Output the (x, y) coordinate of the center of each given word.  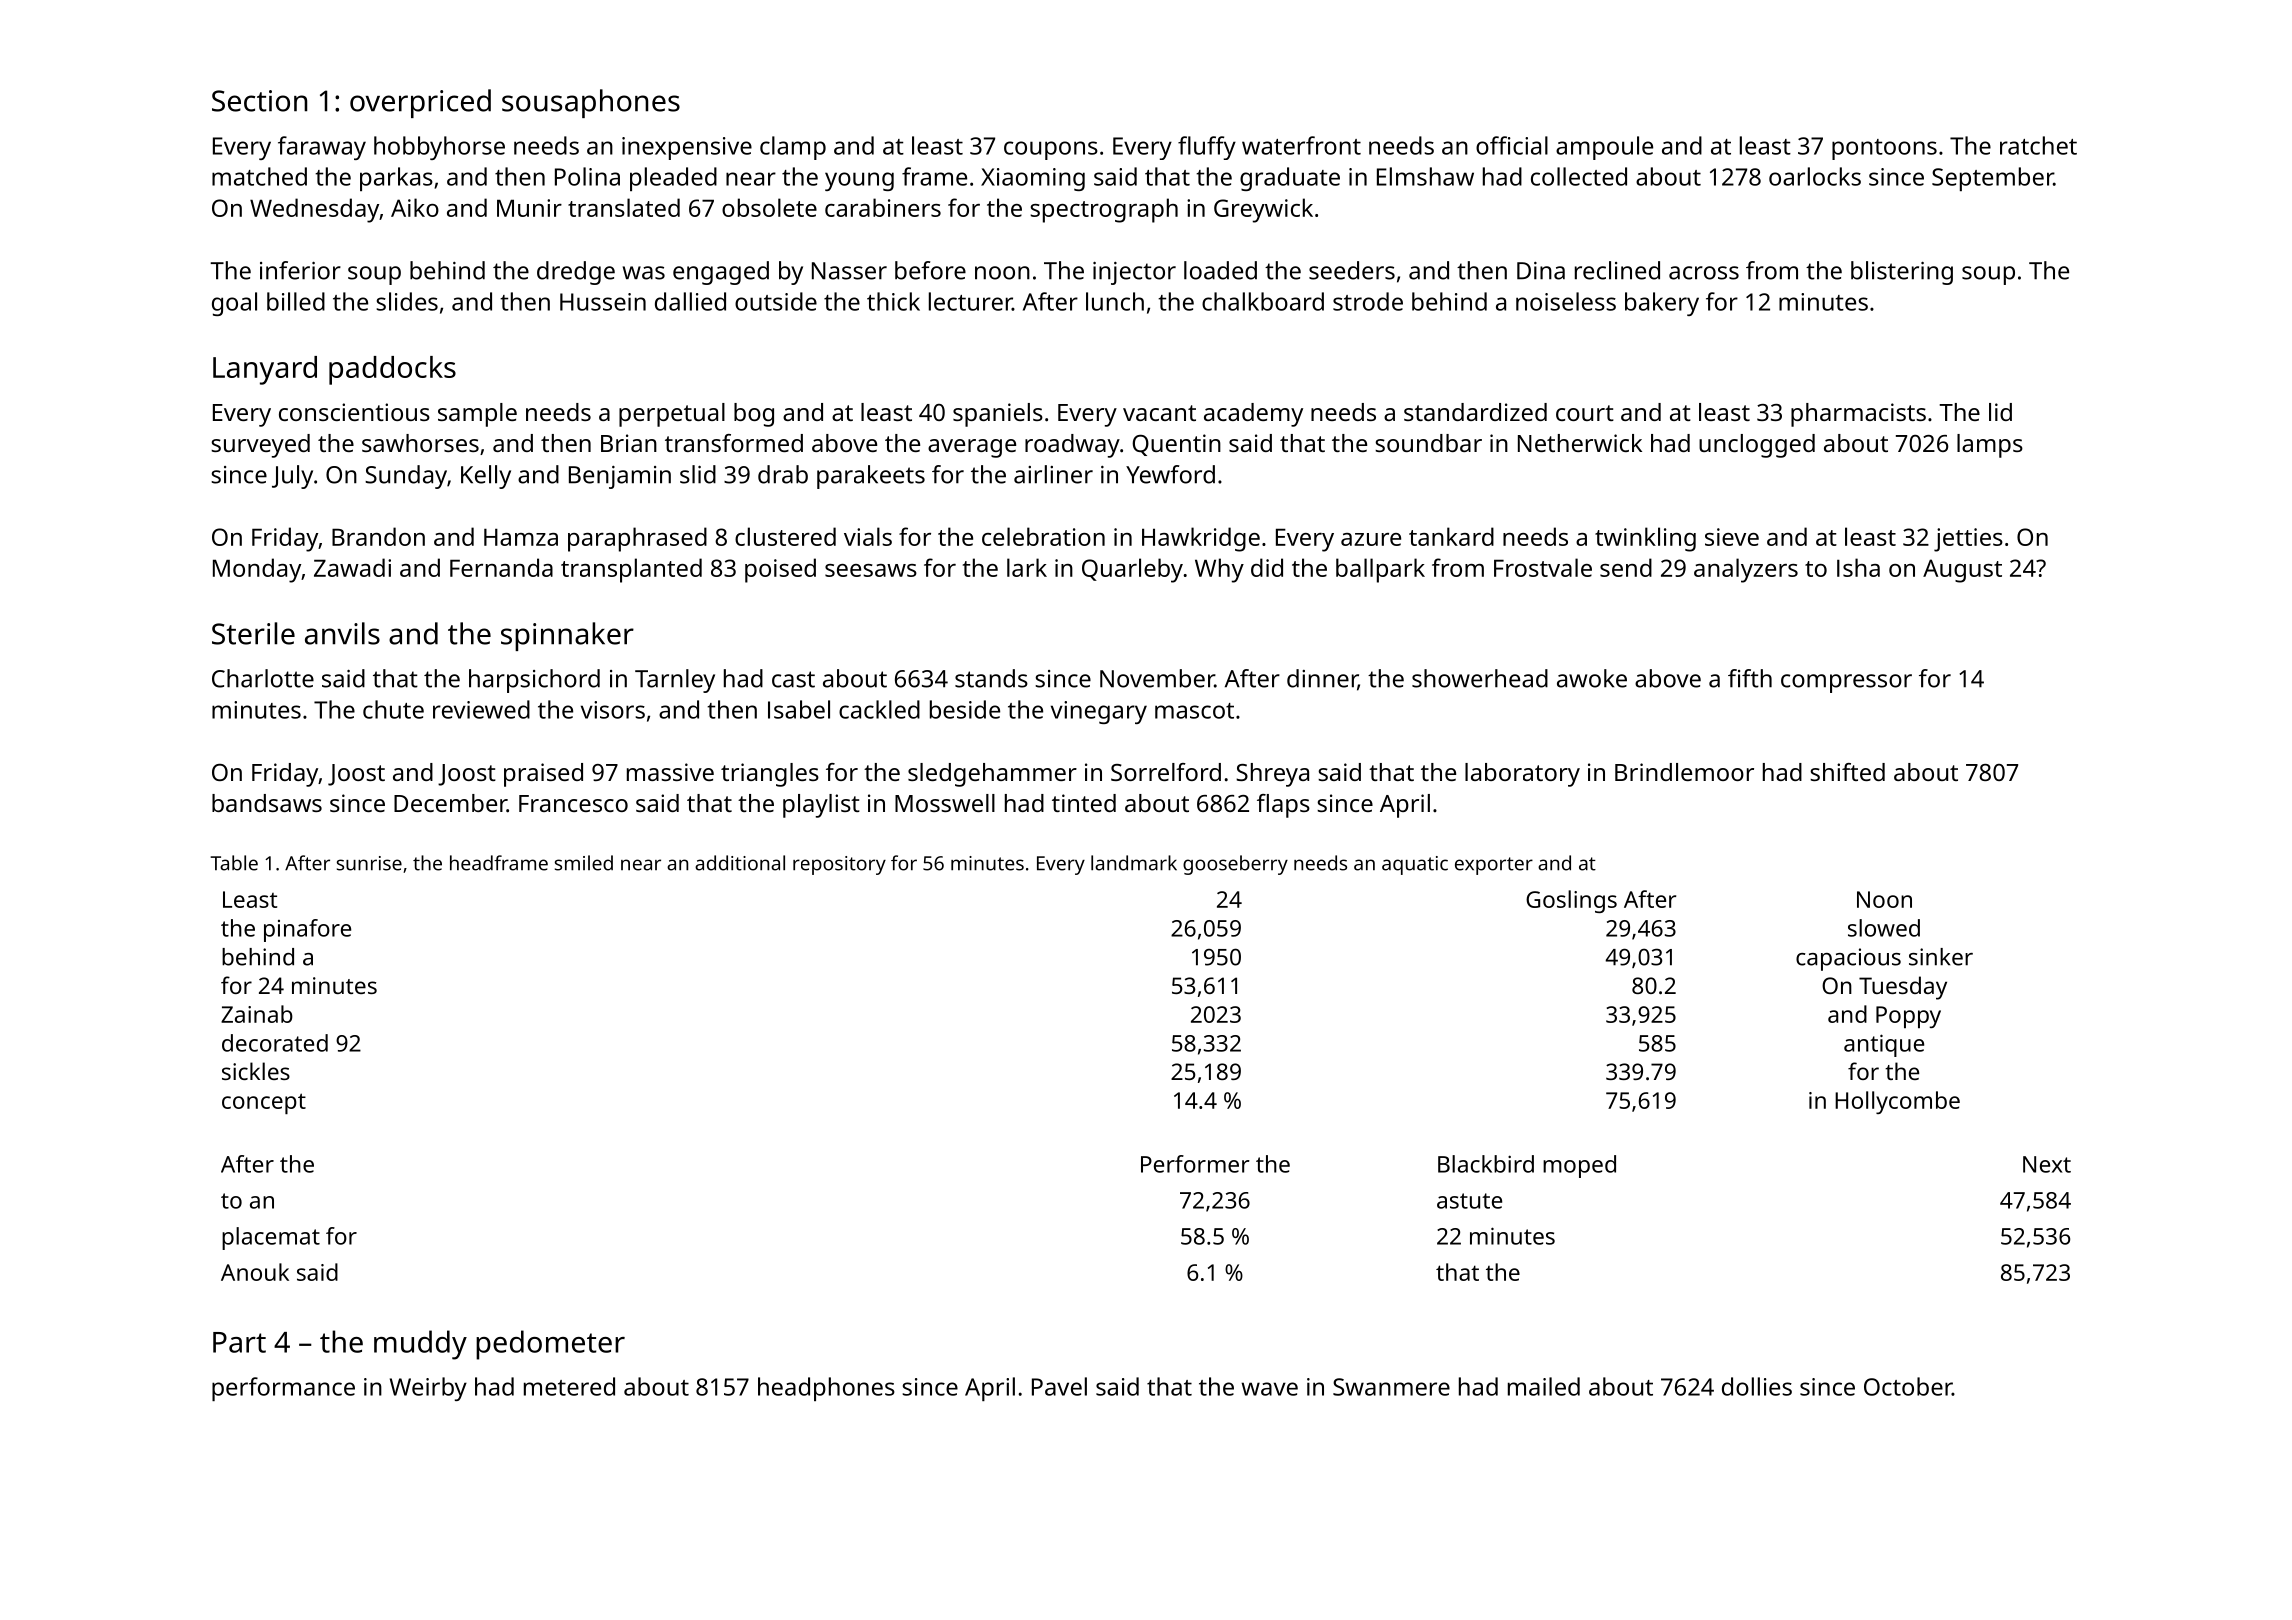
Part (239, 1342)
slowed (1884, 928)
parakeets (871, 477)
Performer (1195, 1164)
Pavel (1059, 1386)
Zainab (257, 1014)
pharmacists (1858, 415)
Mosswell (945, 803)
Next (2047, 1164)
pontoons (1884, 149)
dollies (1757, 1386)
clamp (793, 148)
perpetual (672, 415)
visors (613, 710)
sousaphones (591, 103)
